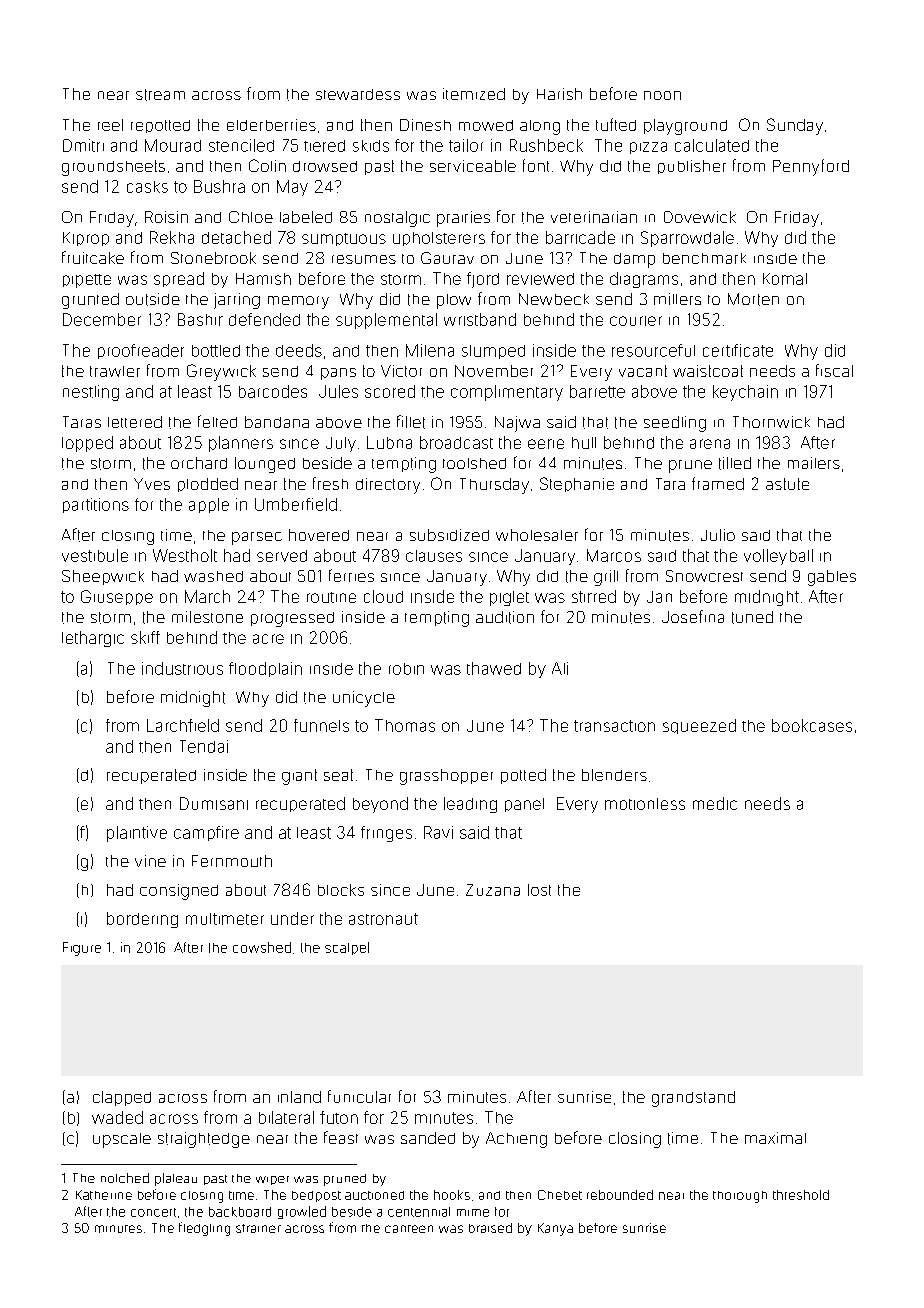 Image resolution: width=924 pixels, height=1308 pixels. Describe the element at coordinates (795, 126) in the document. I see `Sunday` at that location.
